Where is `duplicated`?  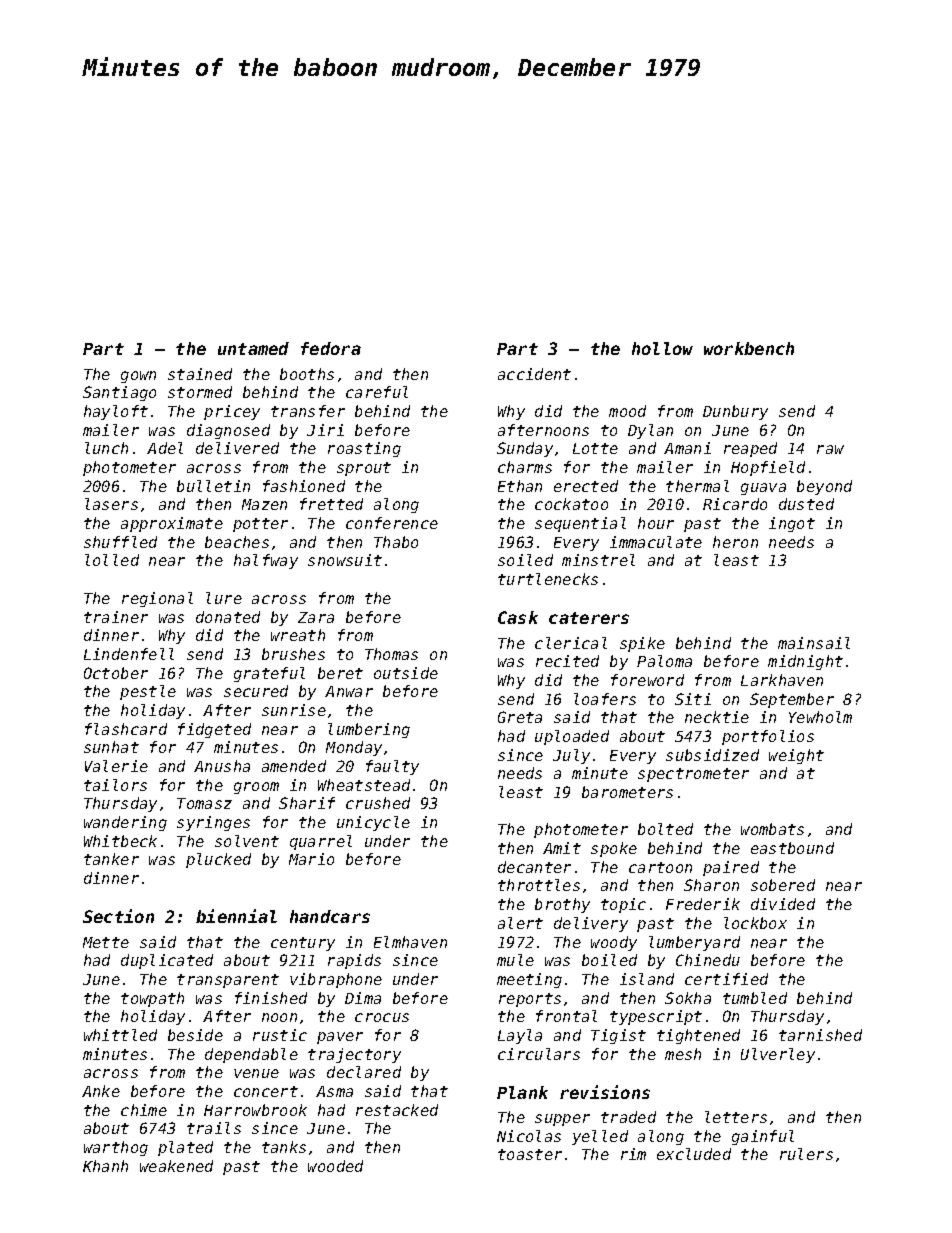
duplicated is located at coordinates (167, 961).
